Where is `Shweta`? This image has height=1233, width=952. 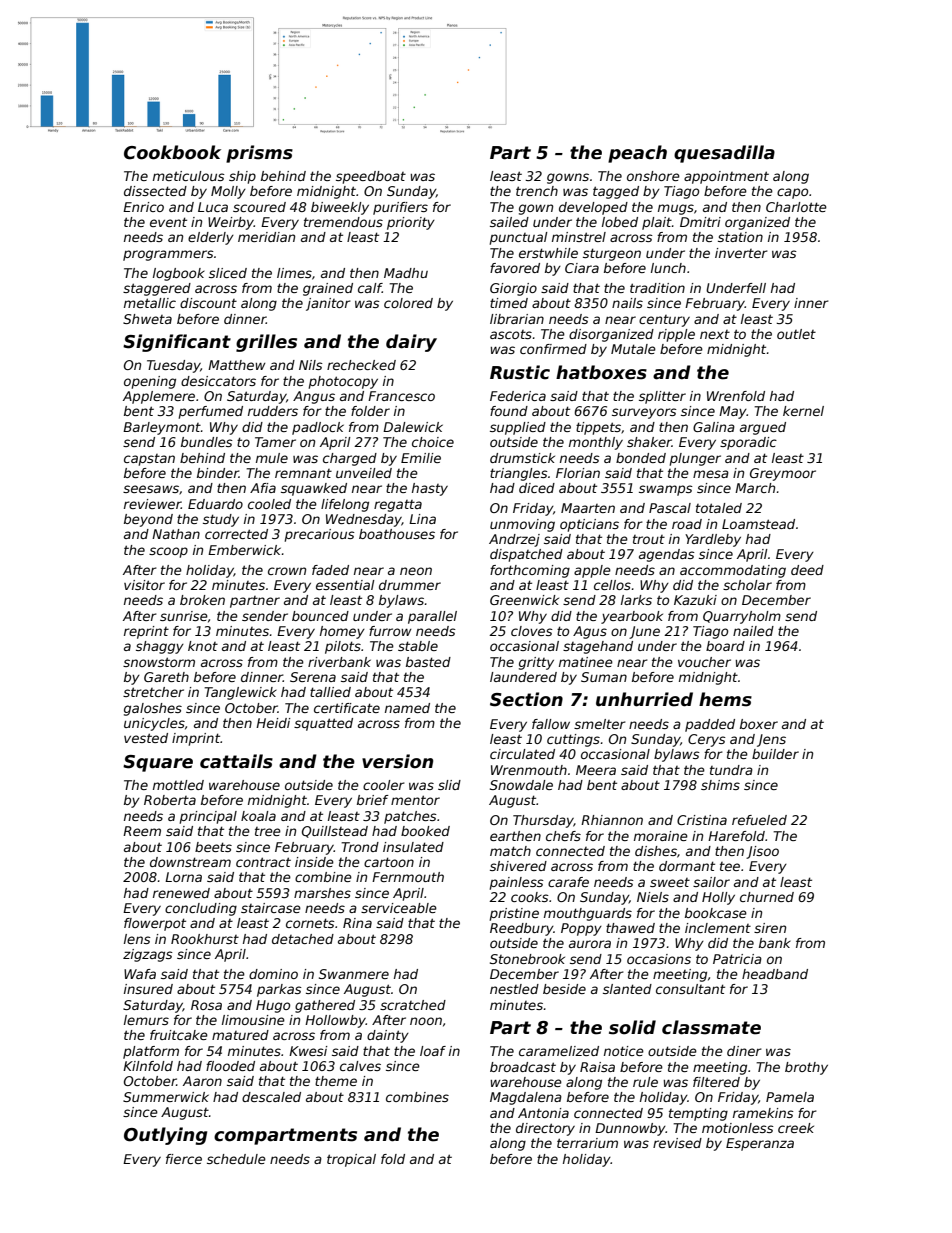
Shweta is located at coordinates (147, 319).
